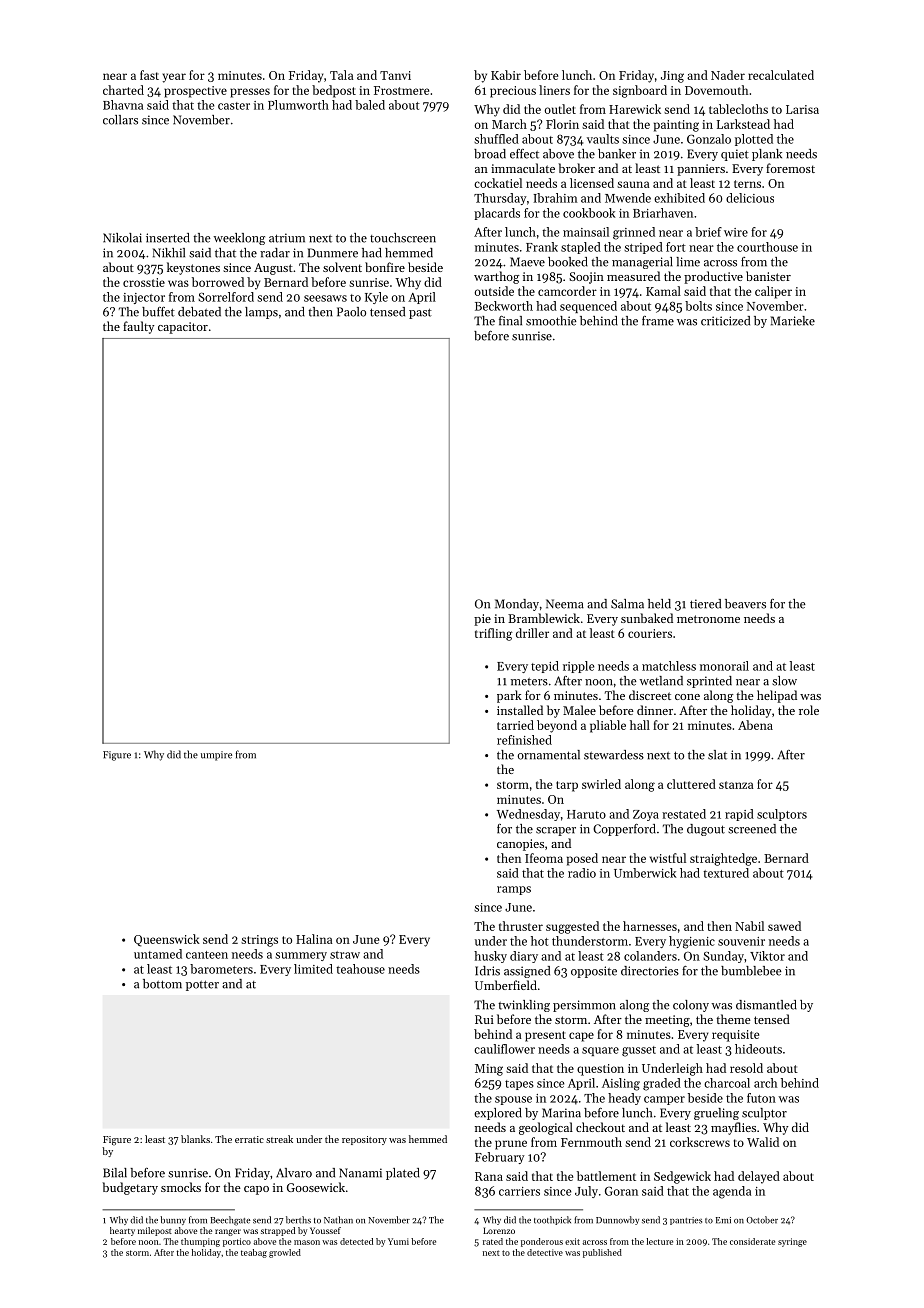 This screenshot has height=1308, width=924. I want to click on held, so click(659, 604).
